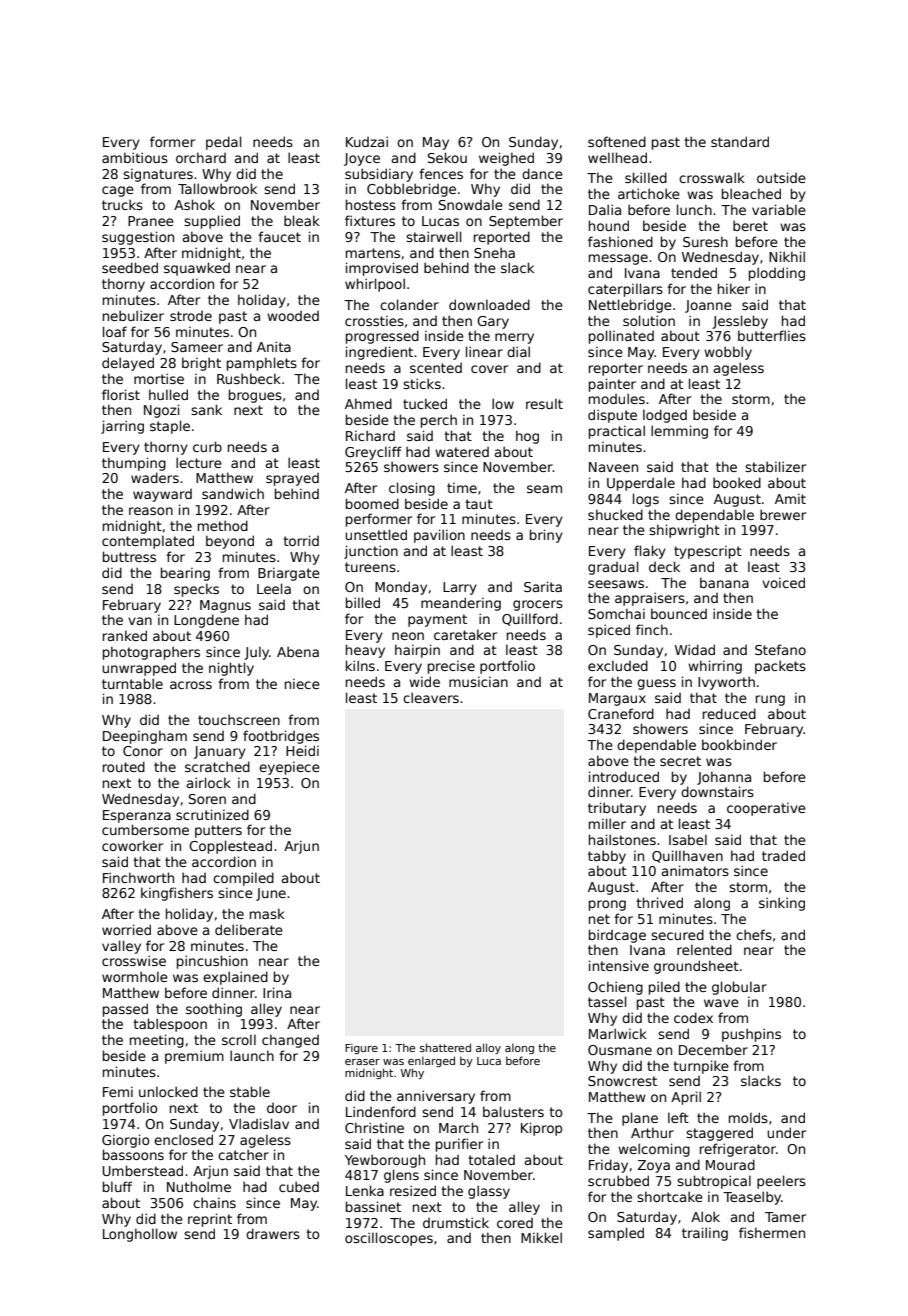 This document has height=1316, width=908. What do you see at coordinates (783, 855) in the document?
I see `traded` at bounding box center [783, 855].
